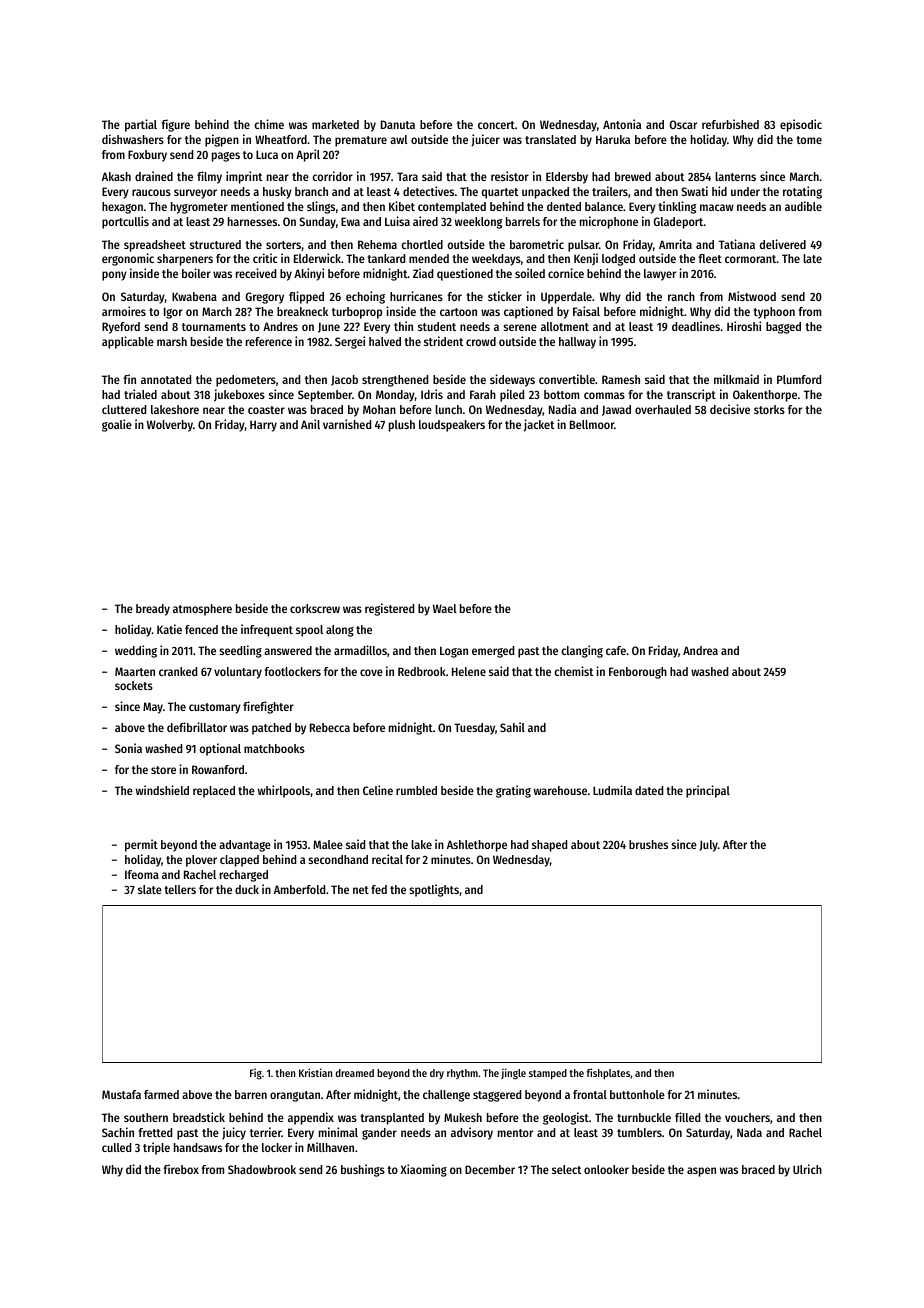  What do you see at coordinates (181, 1169) in the page?
I see `firebox` at bounding box center [181, 1169].
